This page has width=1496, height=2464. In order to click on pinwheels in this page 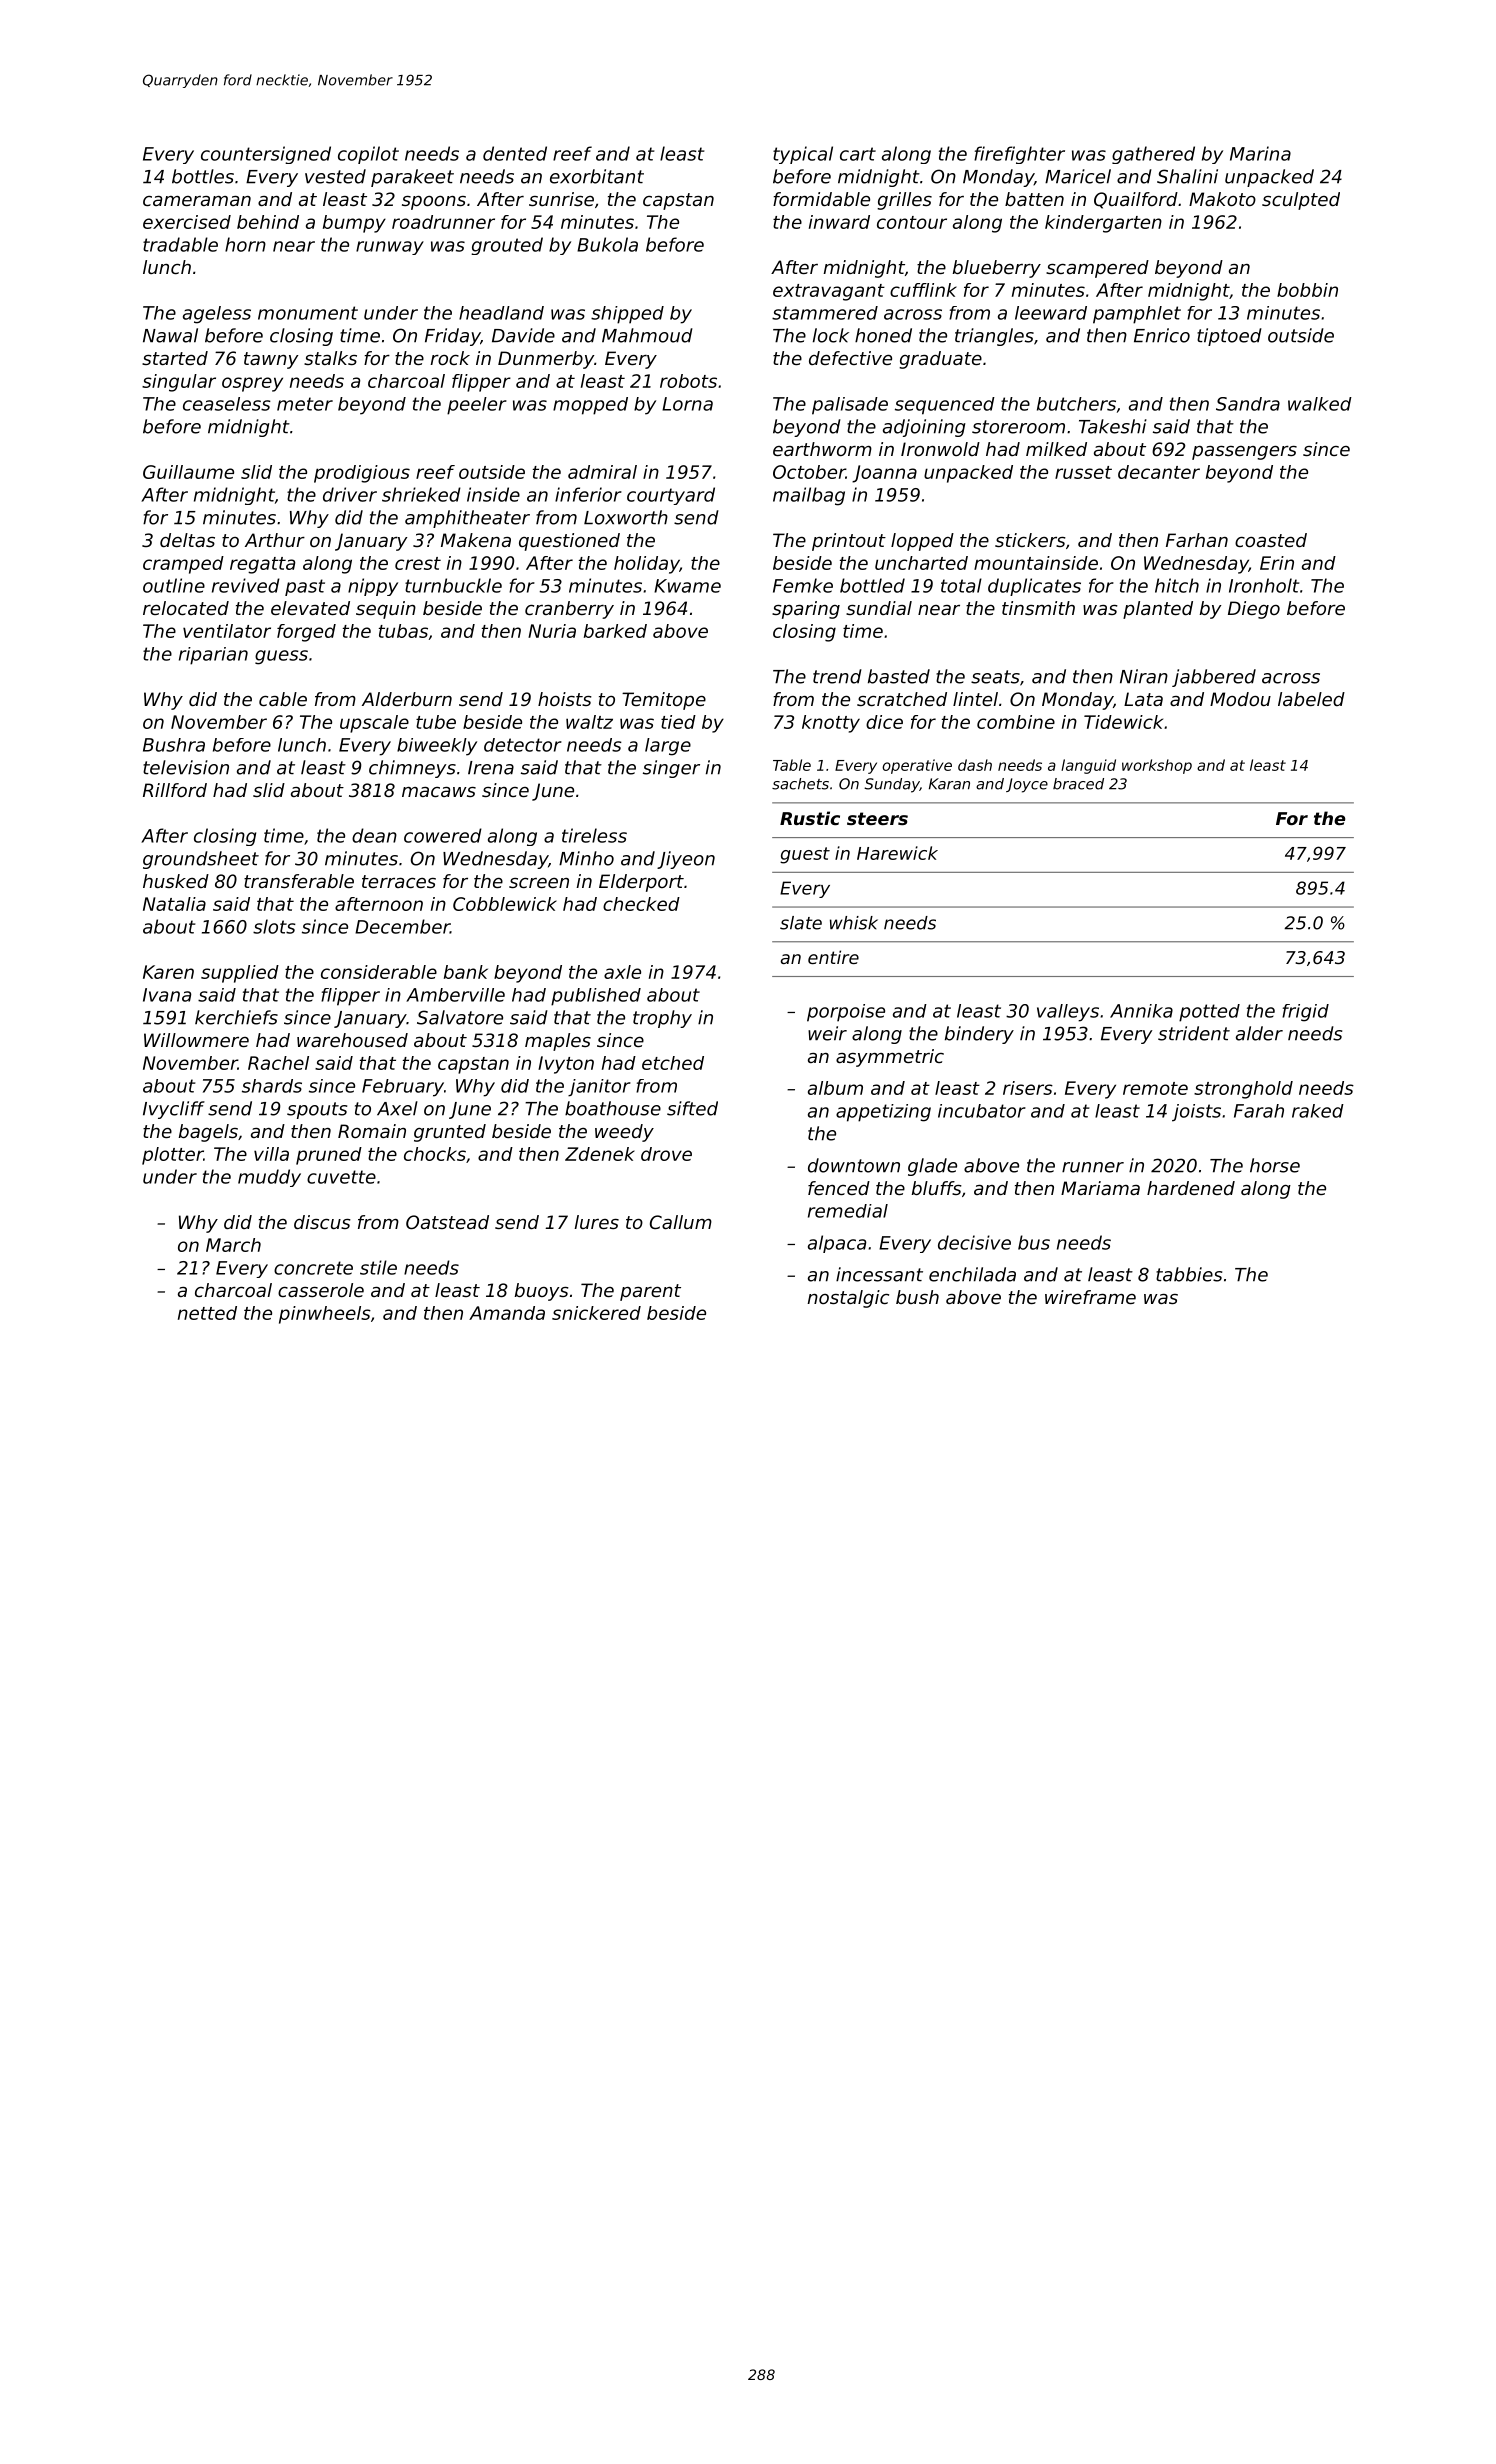, I will do `click(325, 1315)`.
